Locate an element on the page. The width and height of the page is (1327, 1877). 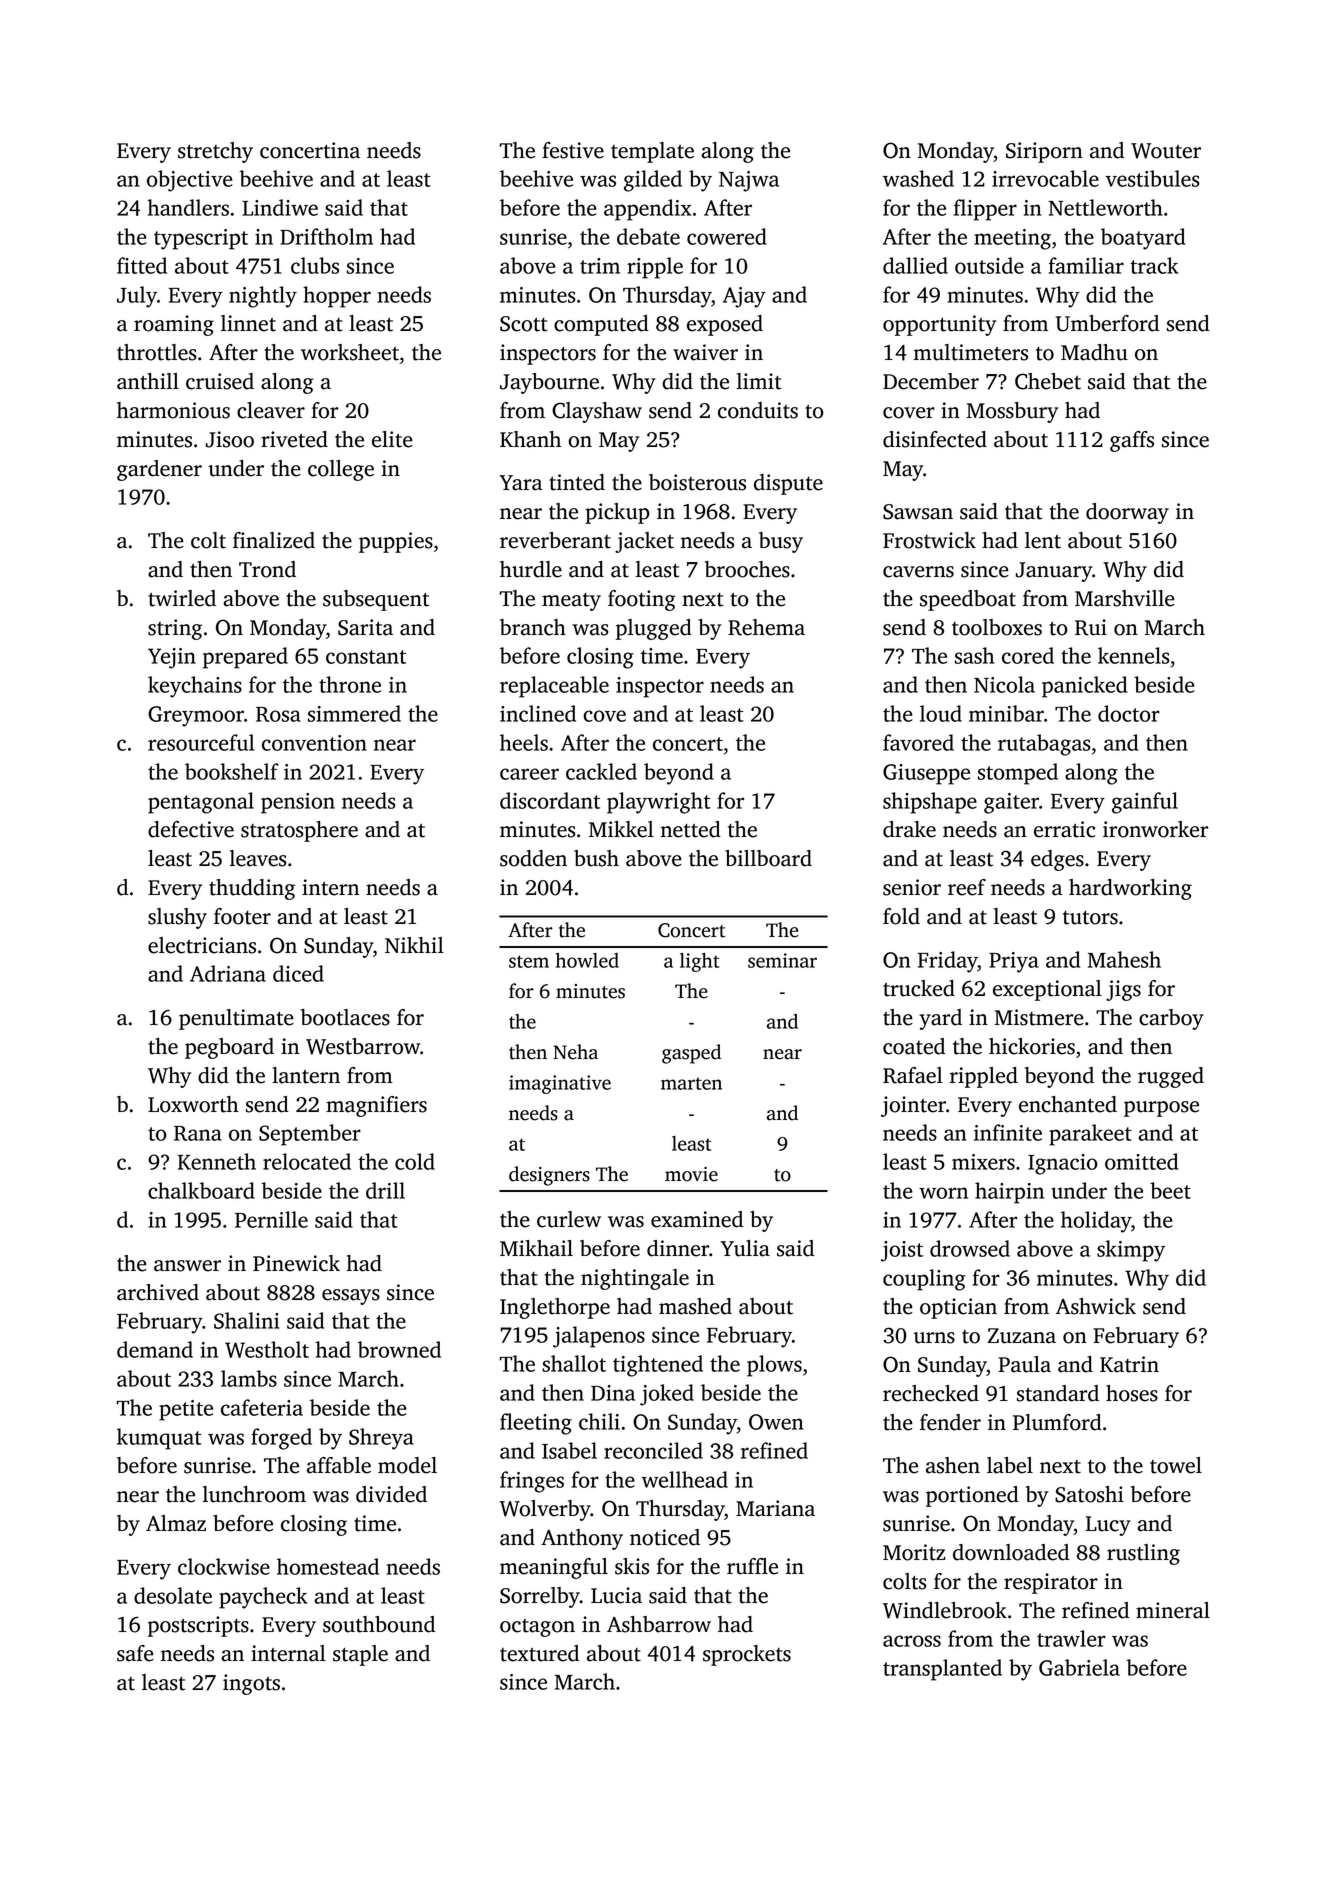
festive is located at coordinates (573, 150).
